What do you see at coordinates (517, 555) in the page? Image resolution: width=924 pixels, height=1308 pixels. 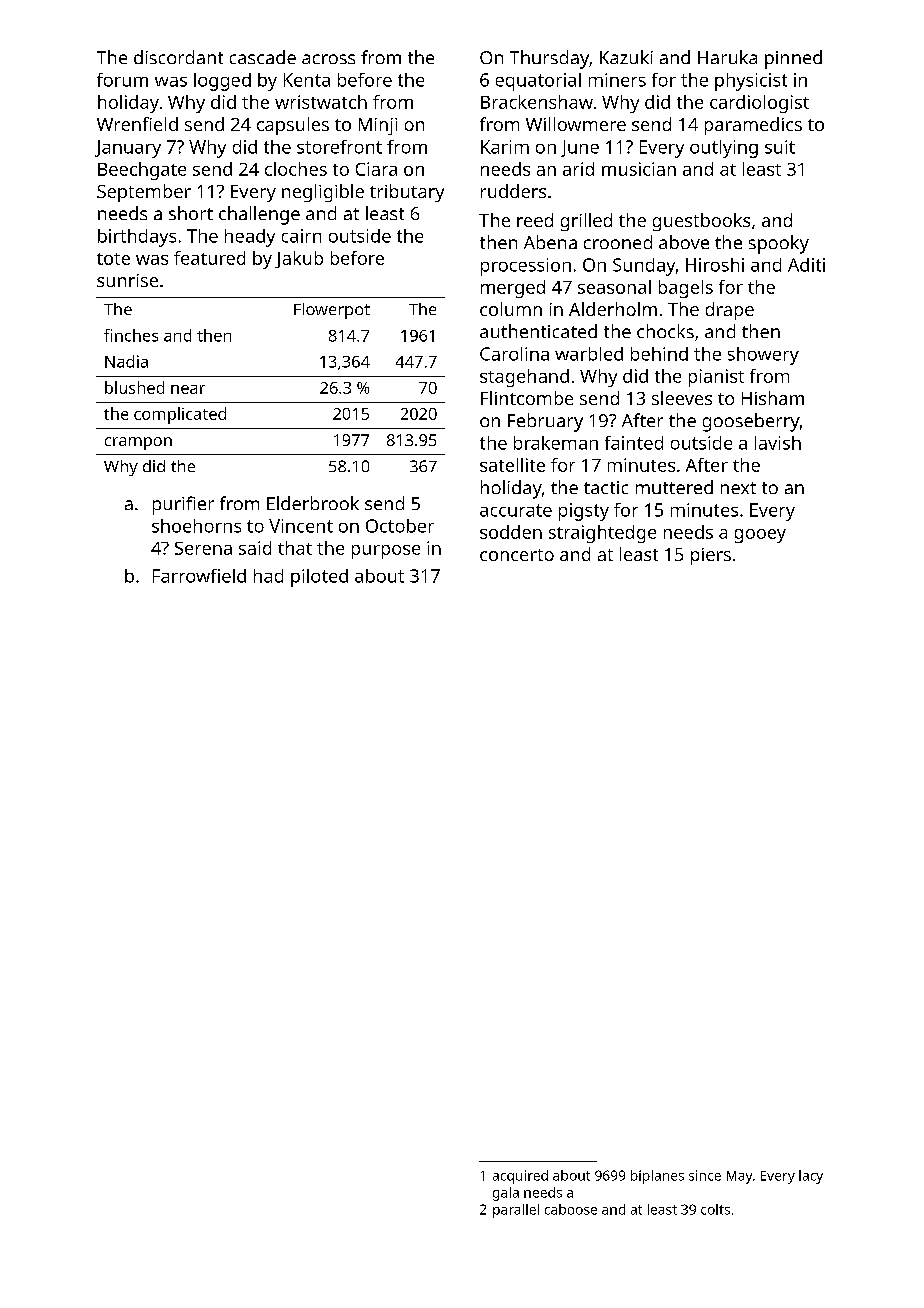 I see `concerto` at bounding box center [517, 555].
